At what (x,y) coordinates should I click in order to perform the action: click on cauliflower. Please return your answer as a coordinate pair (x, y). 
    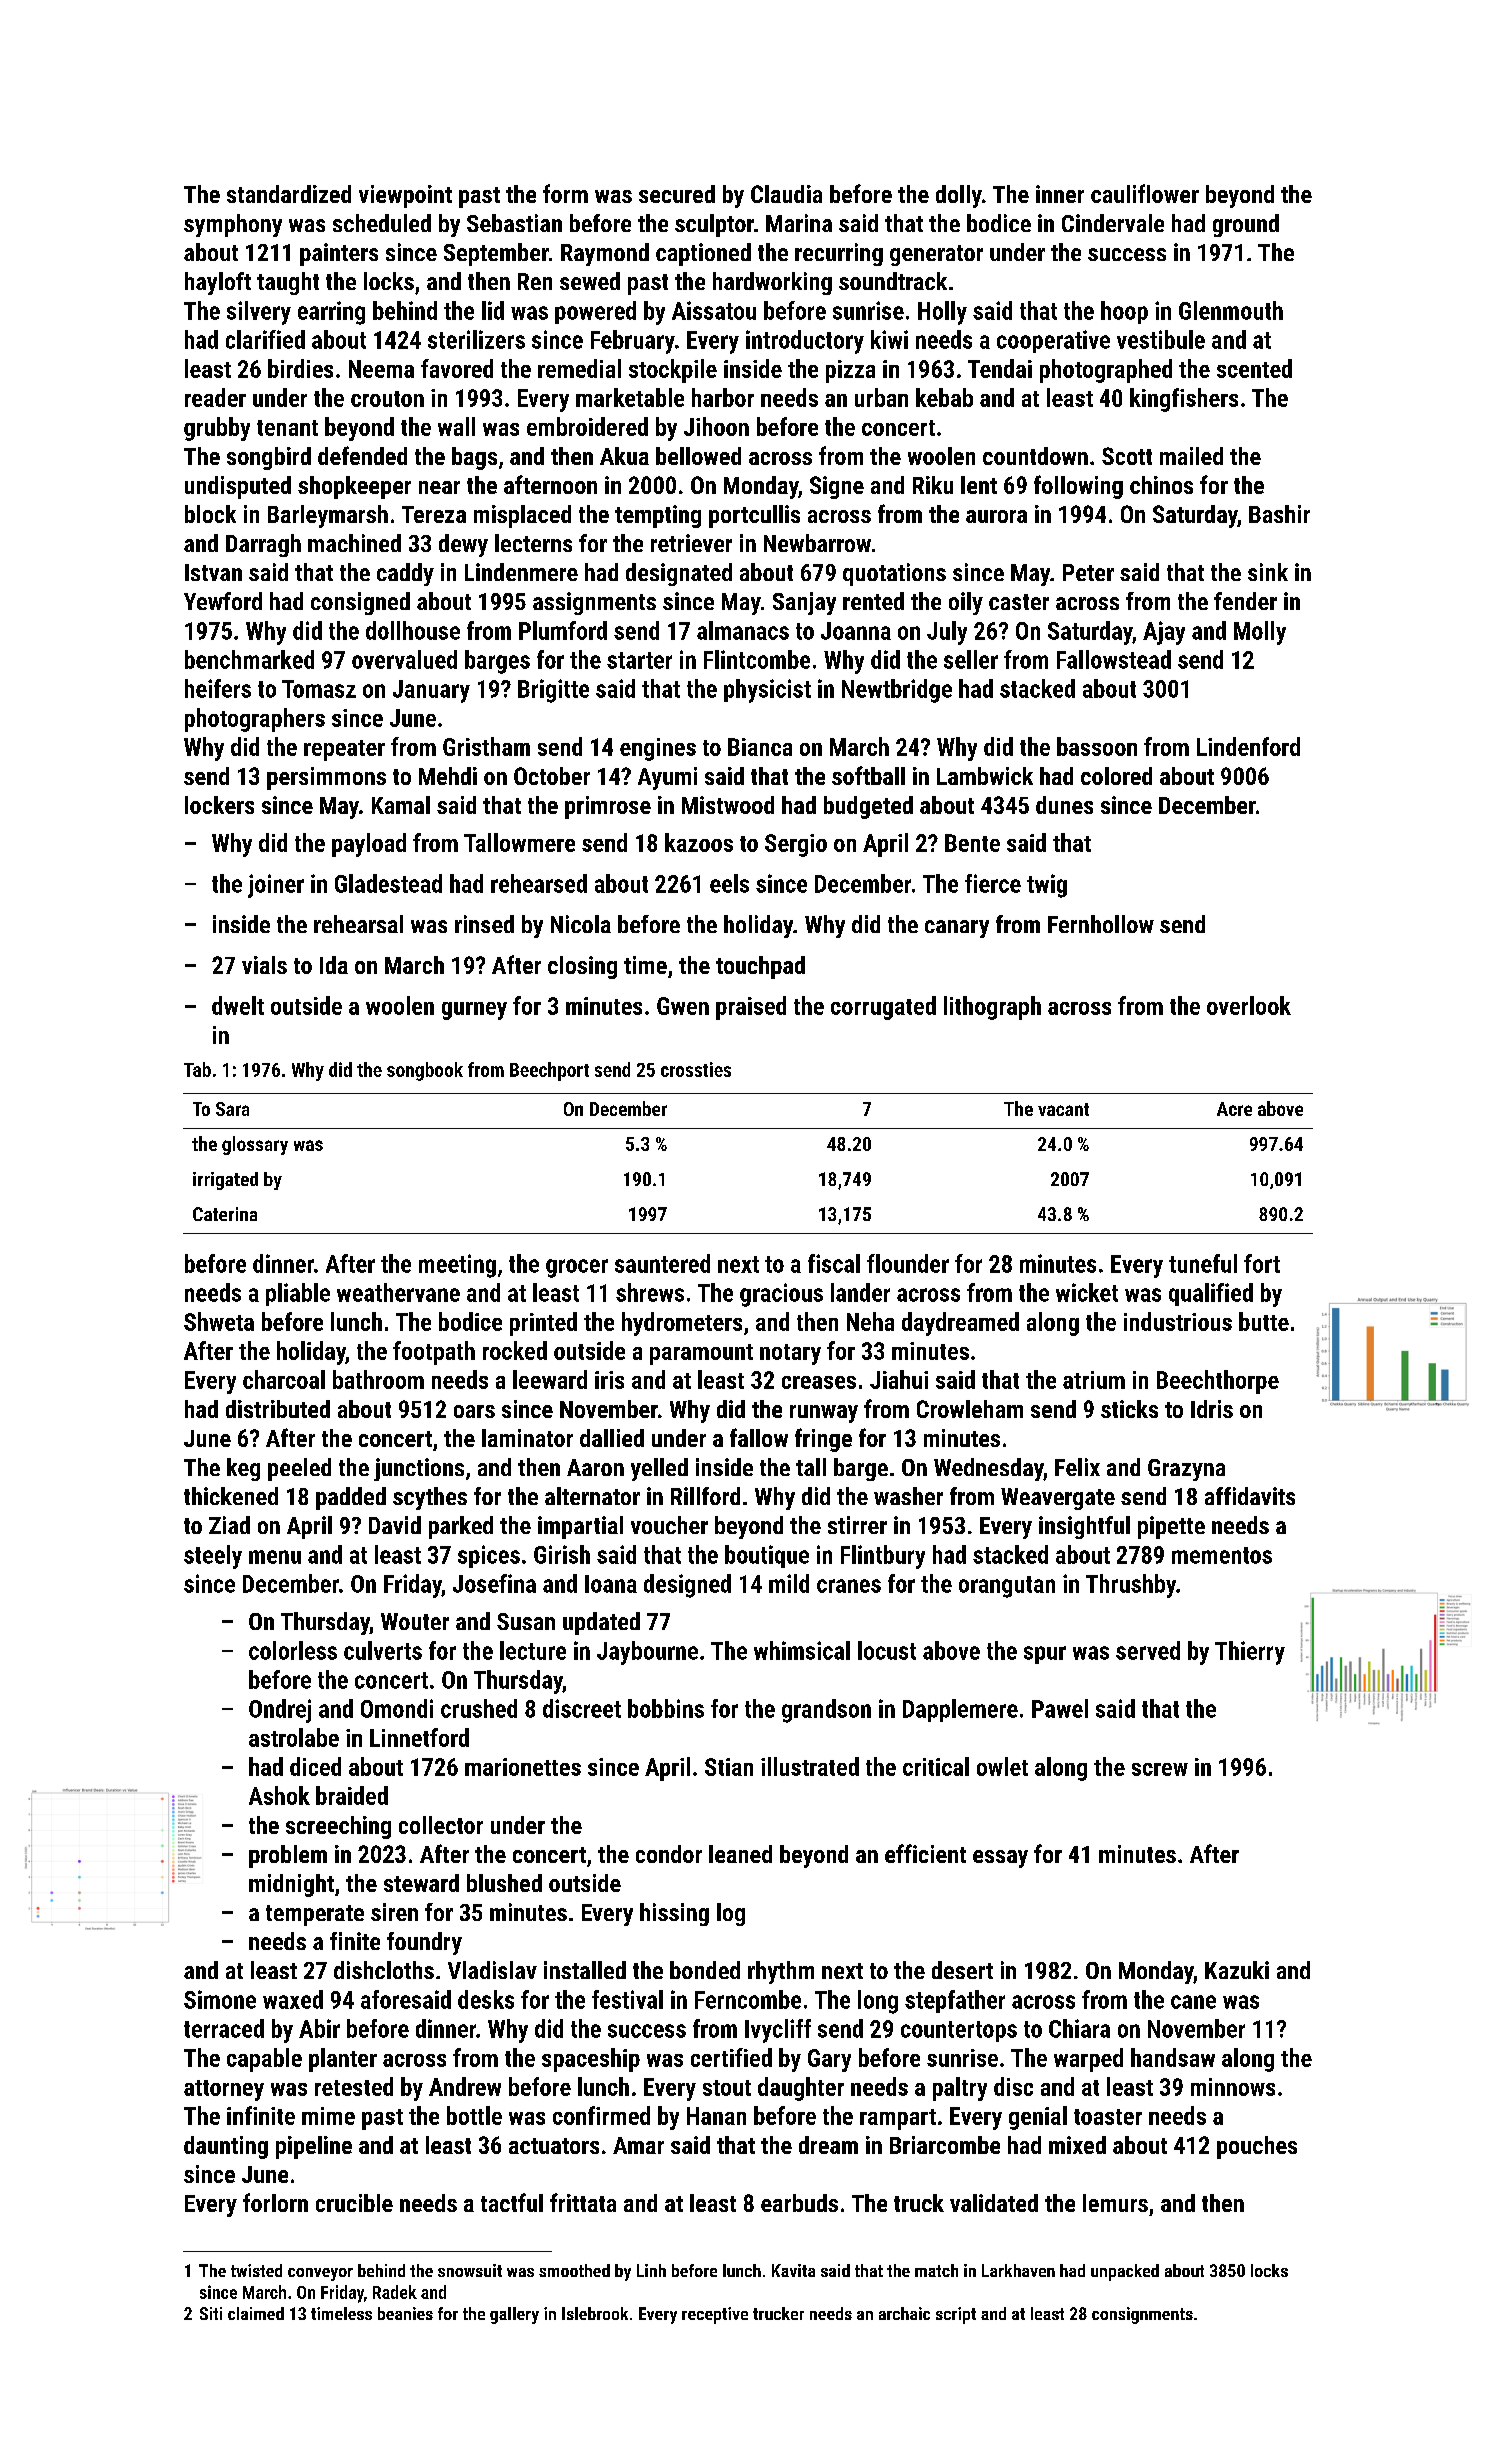
    Looking at the image, I should click on (1145, 193).
